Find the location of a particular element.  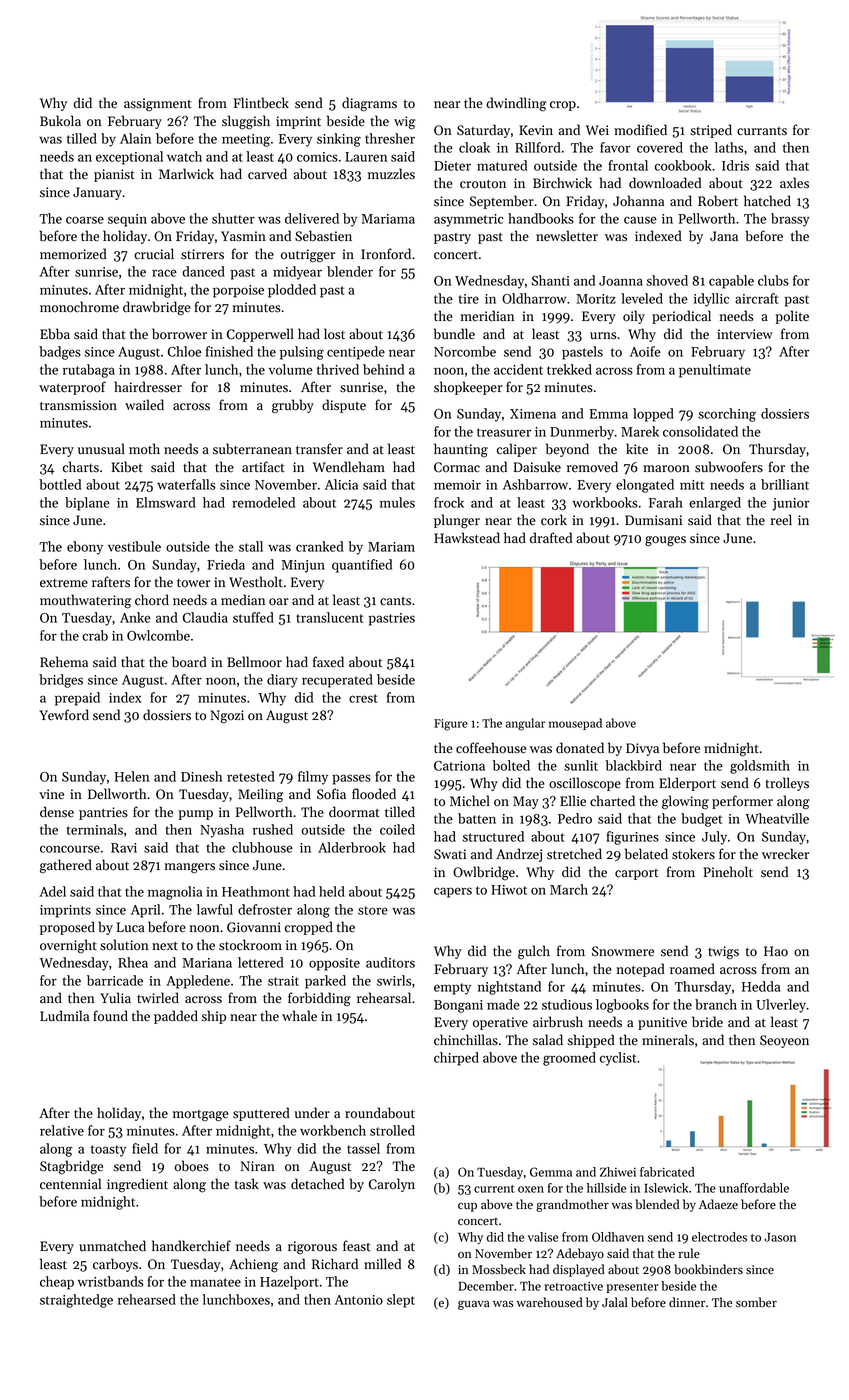

capable is located at coordinates (731, 282).
